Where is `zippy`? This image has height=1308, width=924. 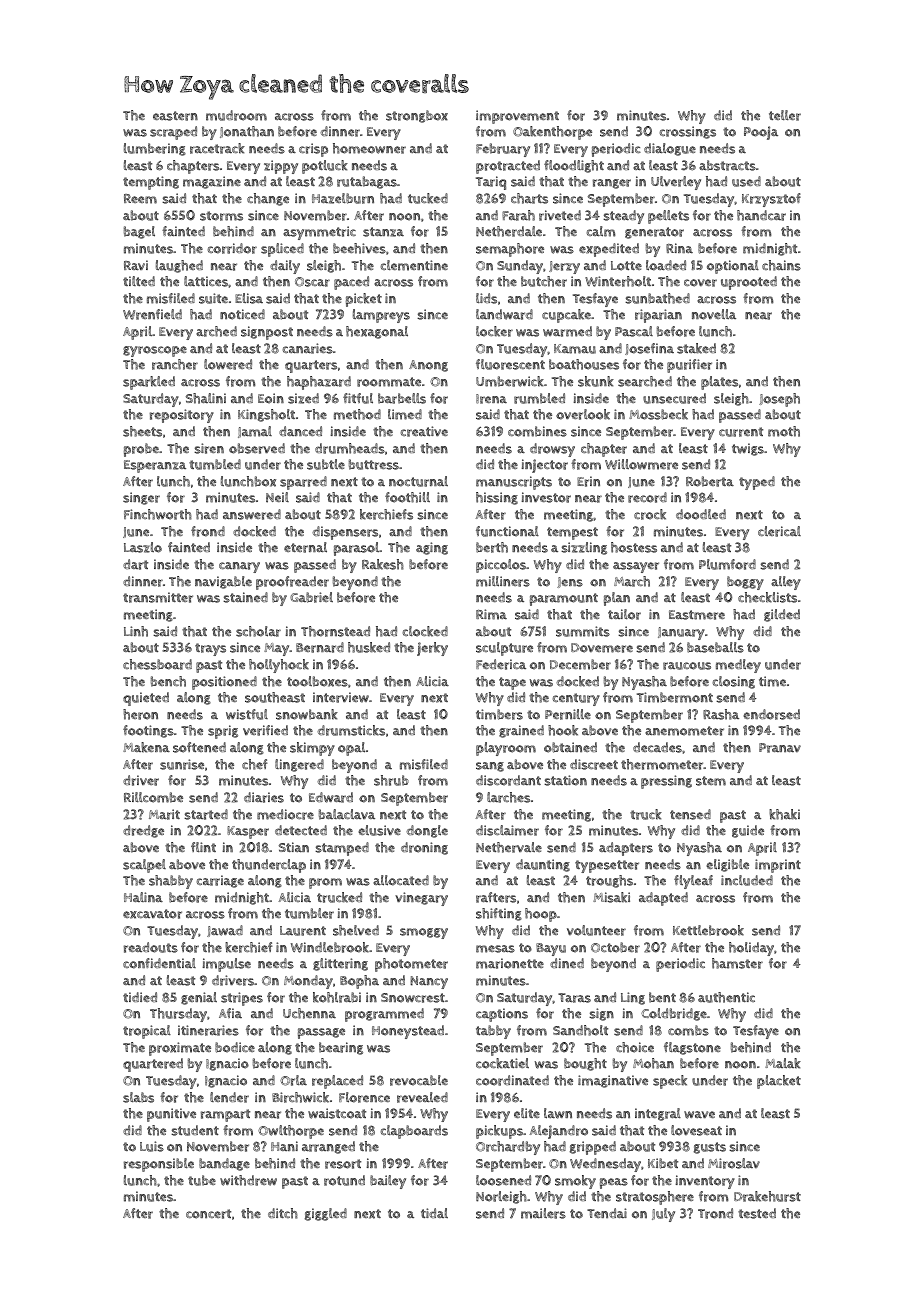
zippy is located at coordinates (281, 167).
